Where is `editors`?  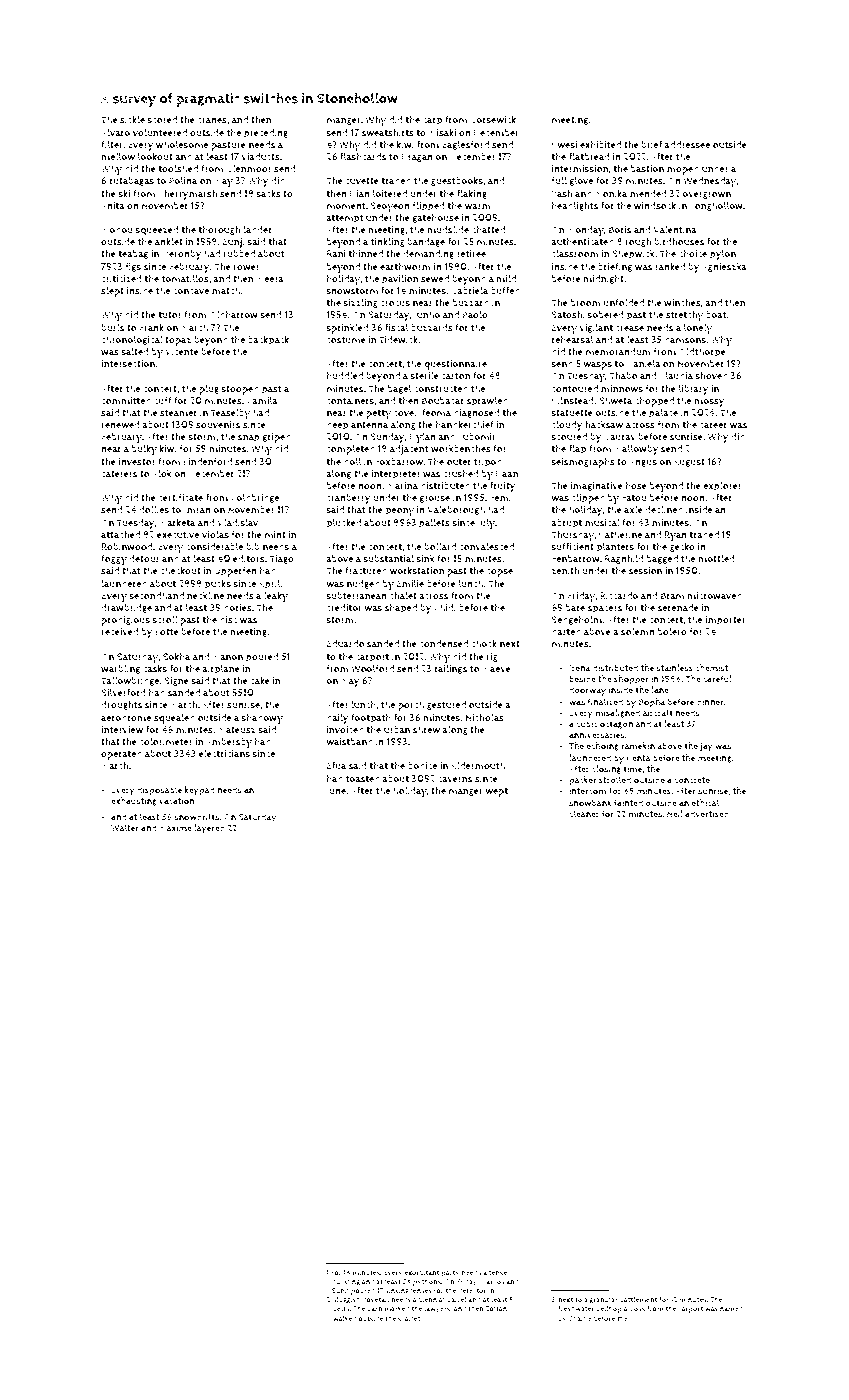
editors is located at coordinates (249, 559).
